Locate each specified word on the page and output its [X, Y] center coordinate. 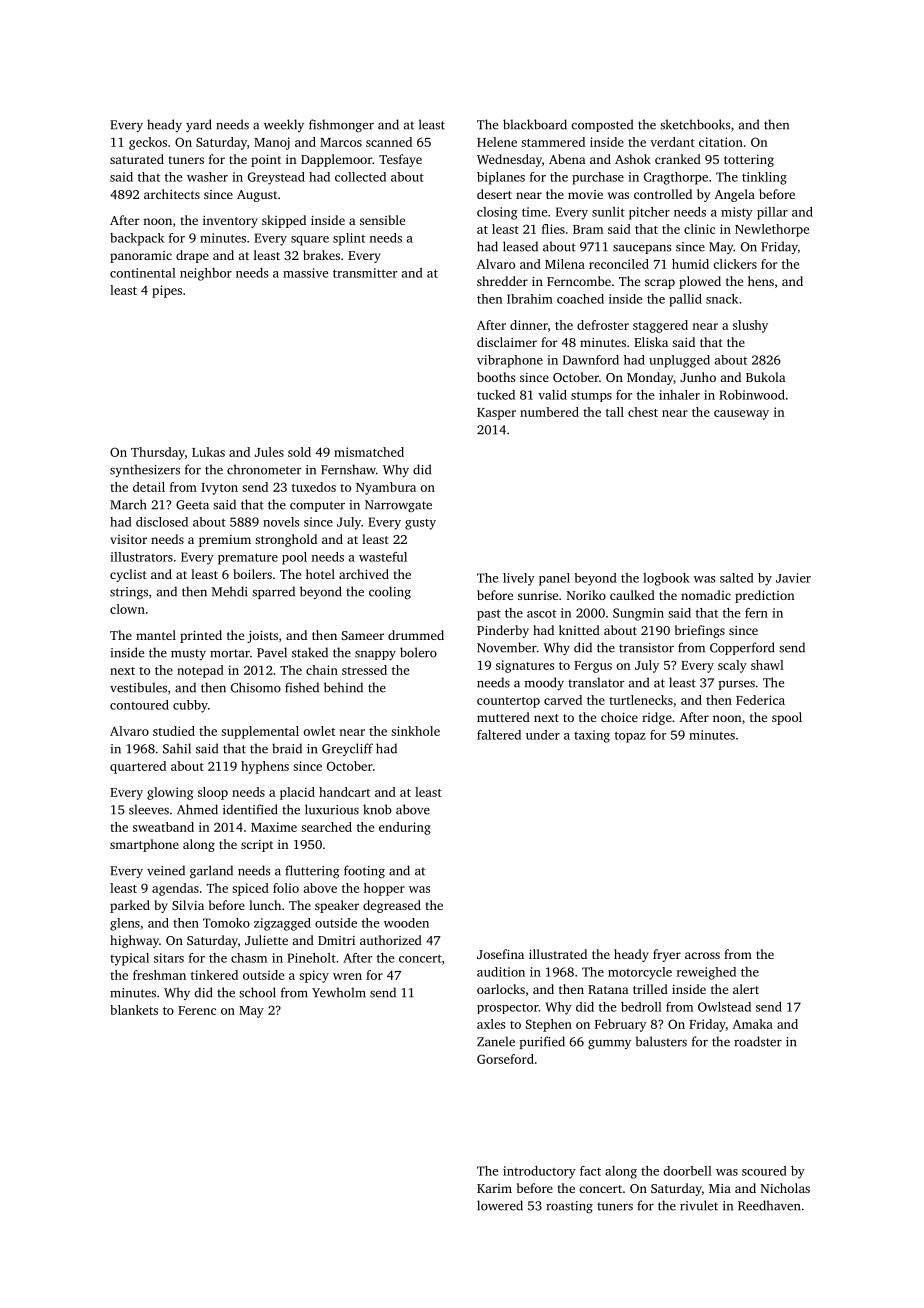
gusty [420, 524]
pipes [167, 291]
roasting [569, 1207]
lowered [500, 1205]
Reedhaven [769, 1205]
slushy [750, 326]
